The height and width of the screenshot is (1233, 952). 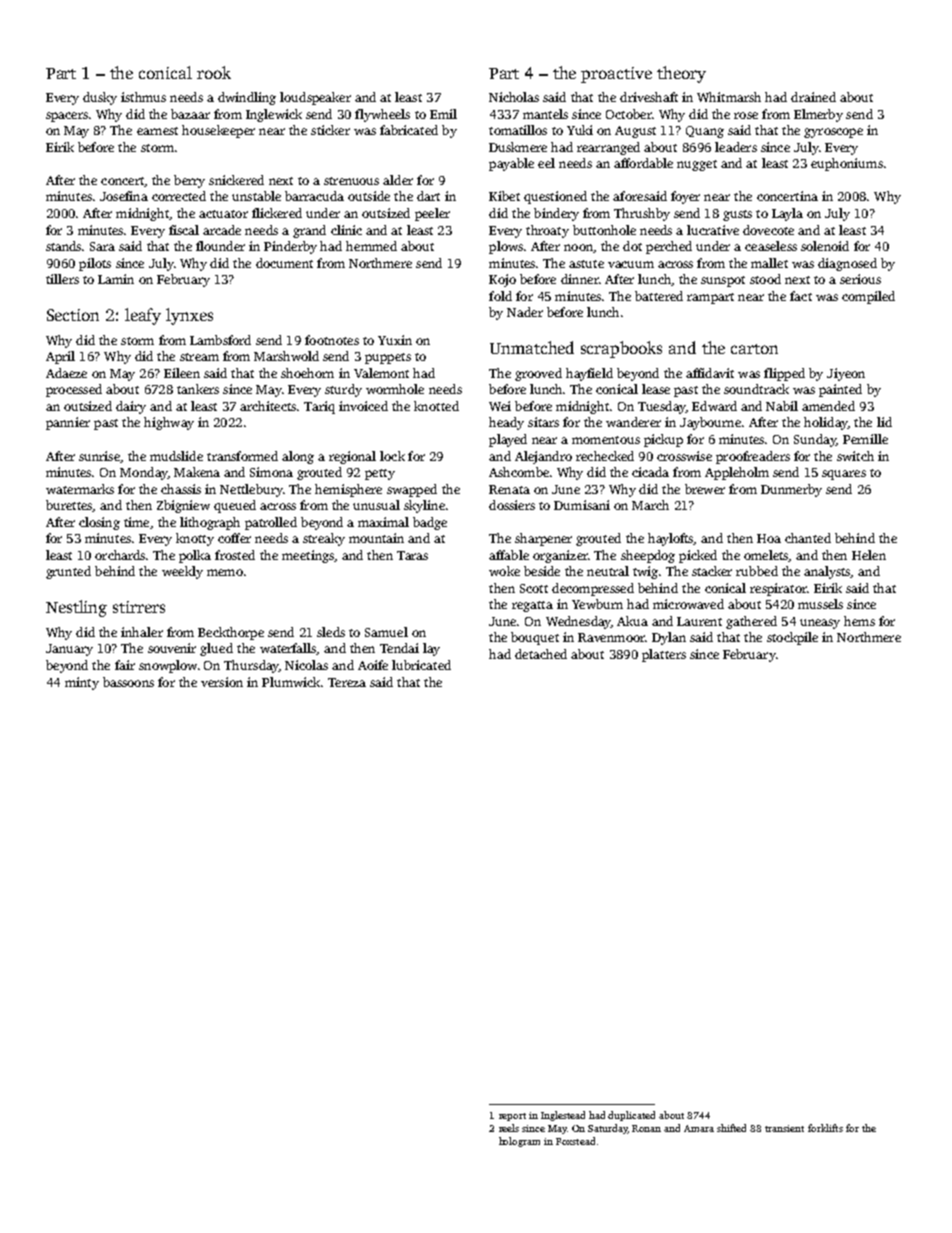 I want to click on woke, so click(x=504, y=571).
